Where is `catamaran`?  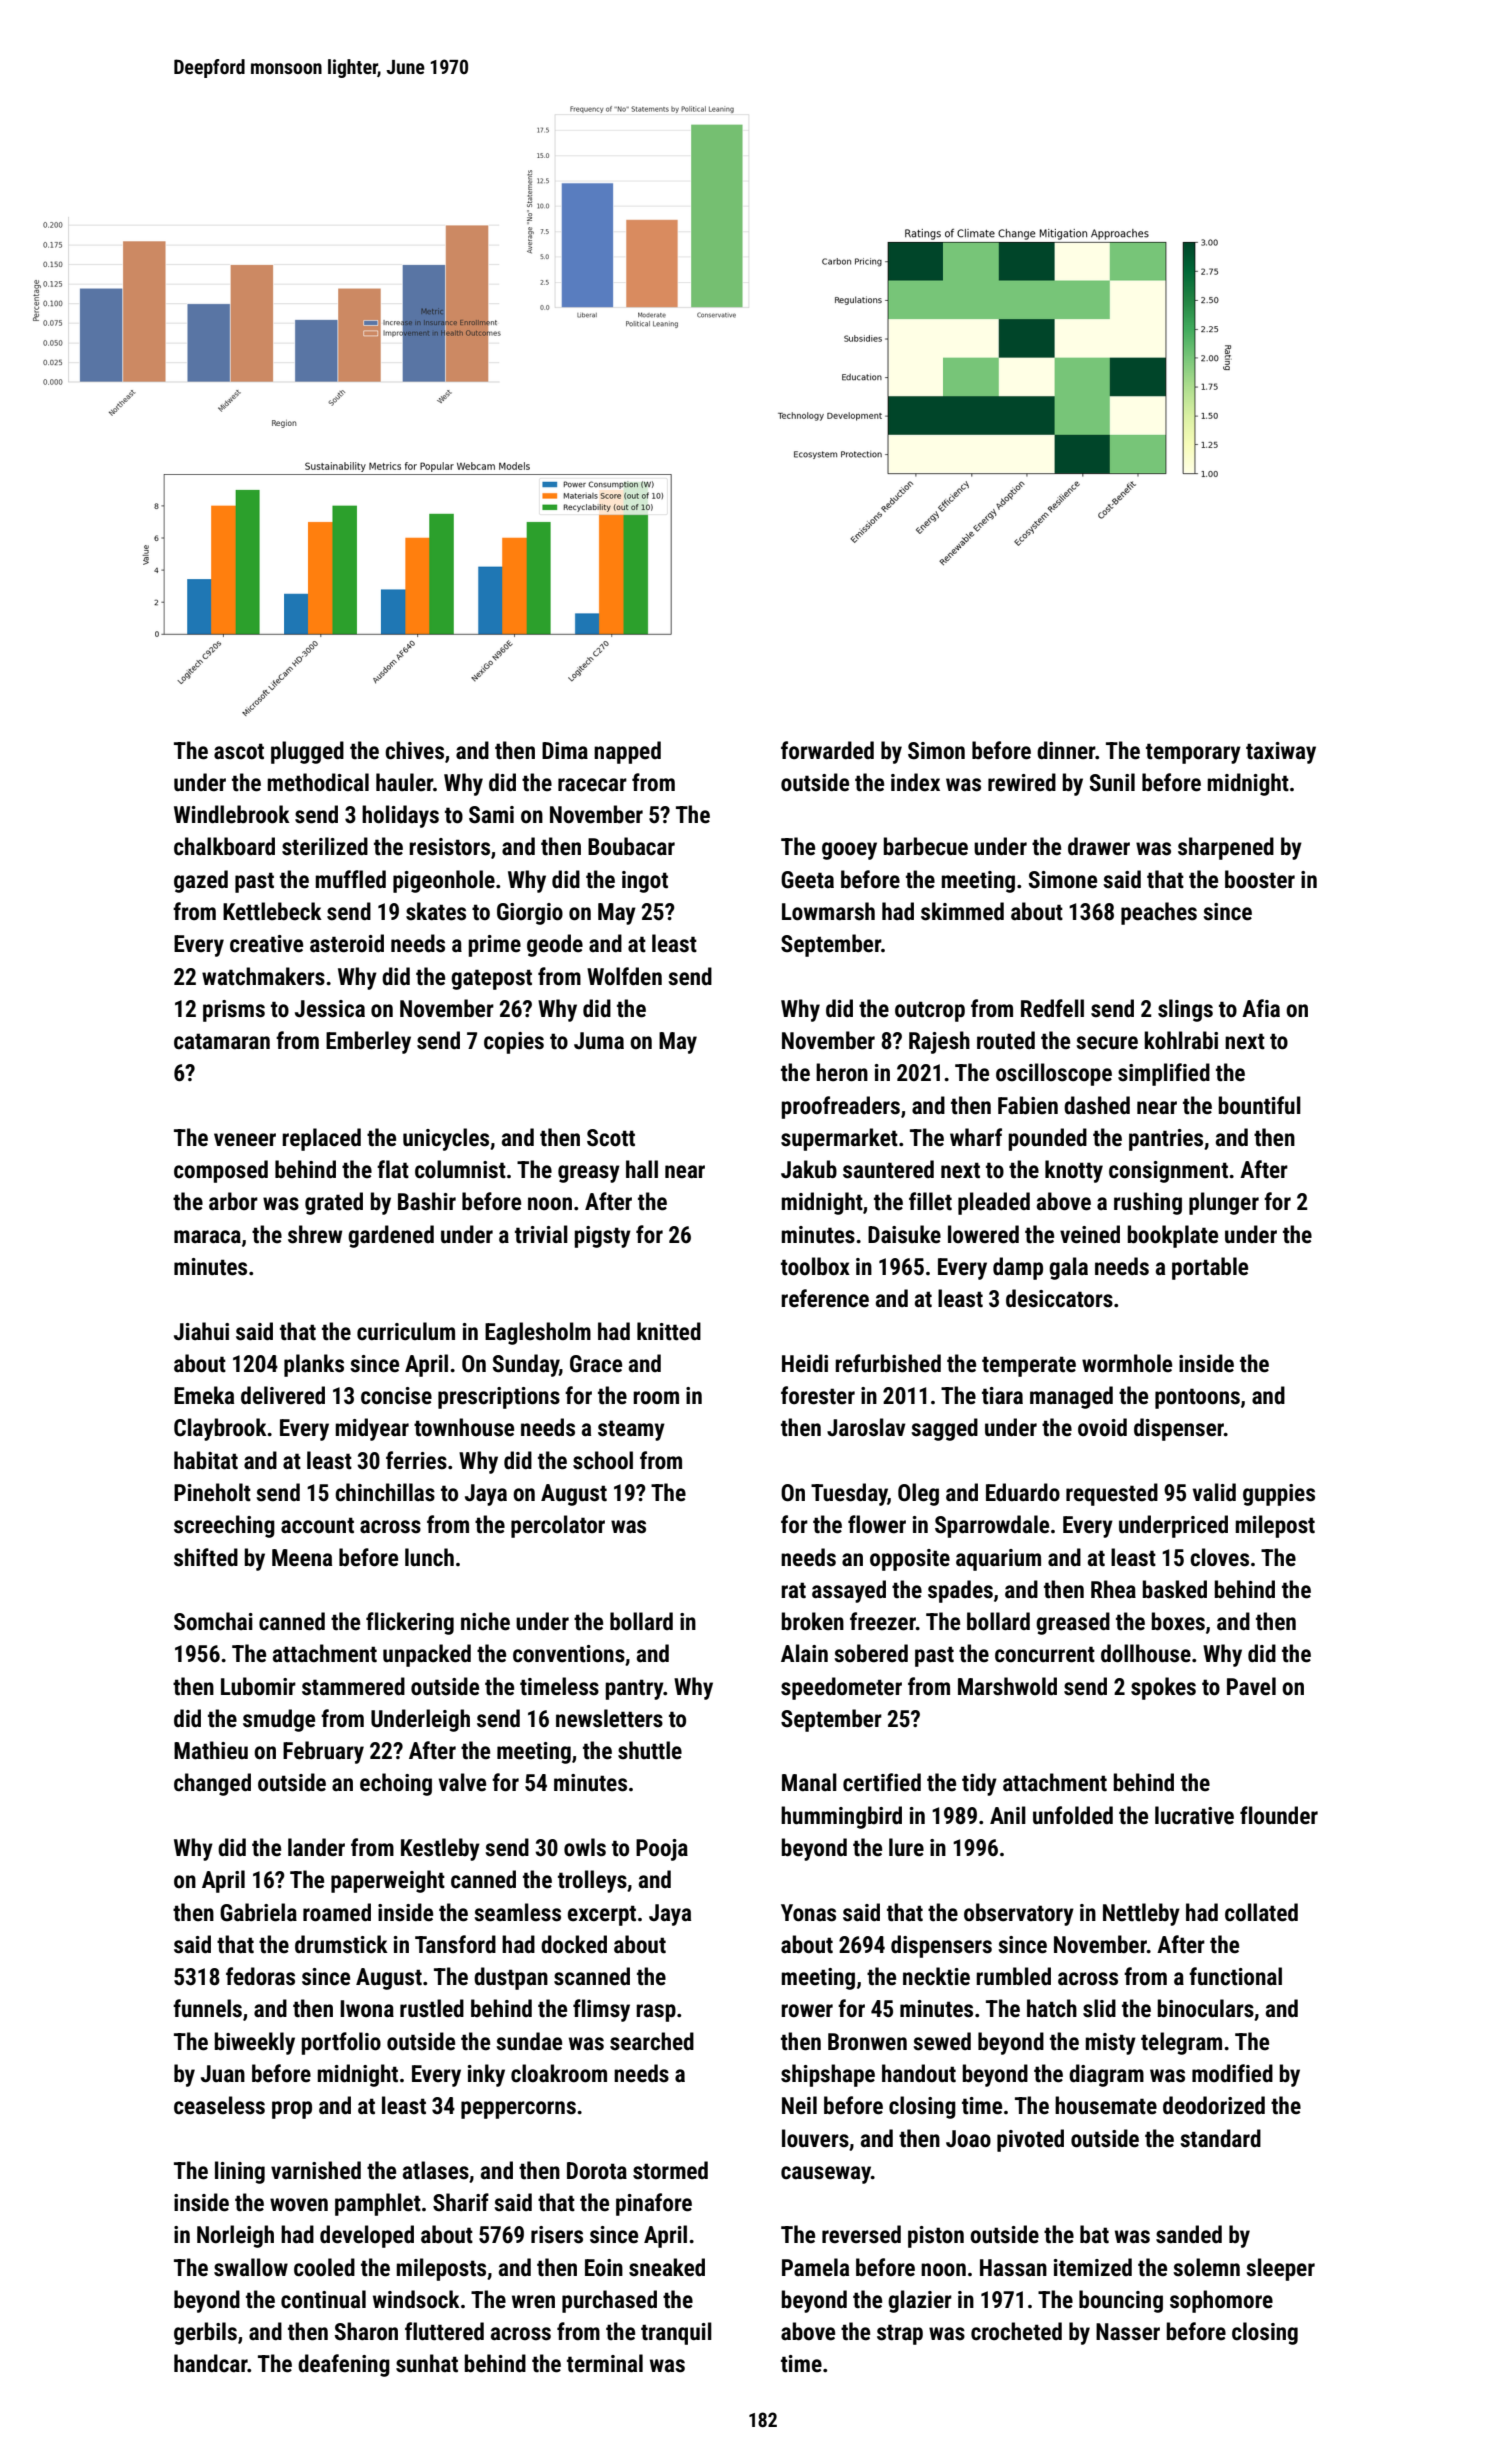 catamaran is located at coordinates (222, 1041).
